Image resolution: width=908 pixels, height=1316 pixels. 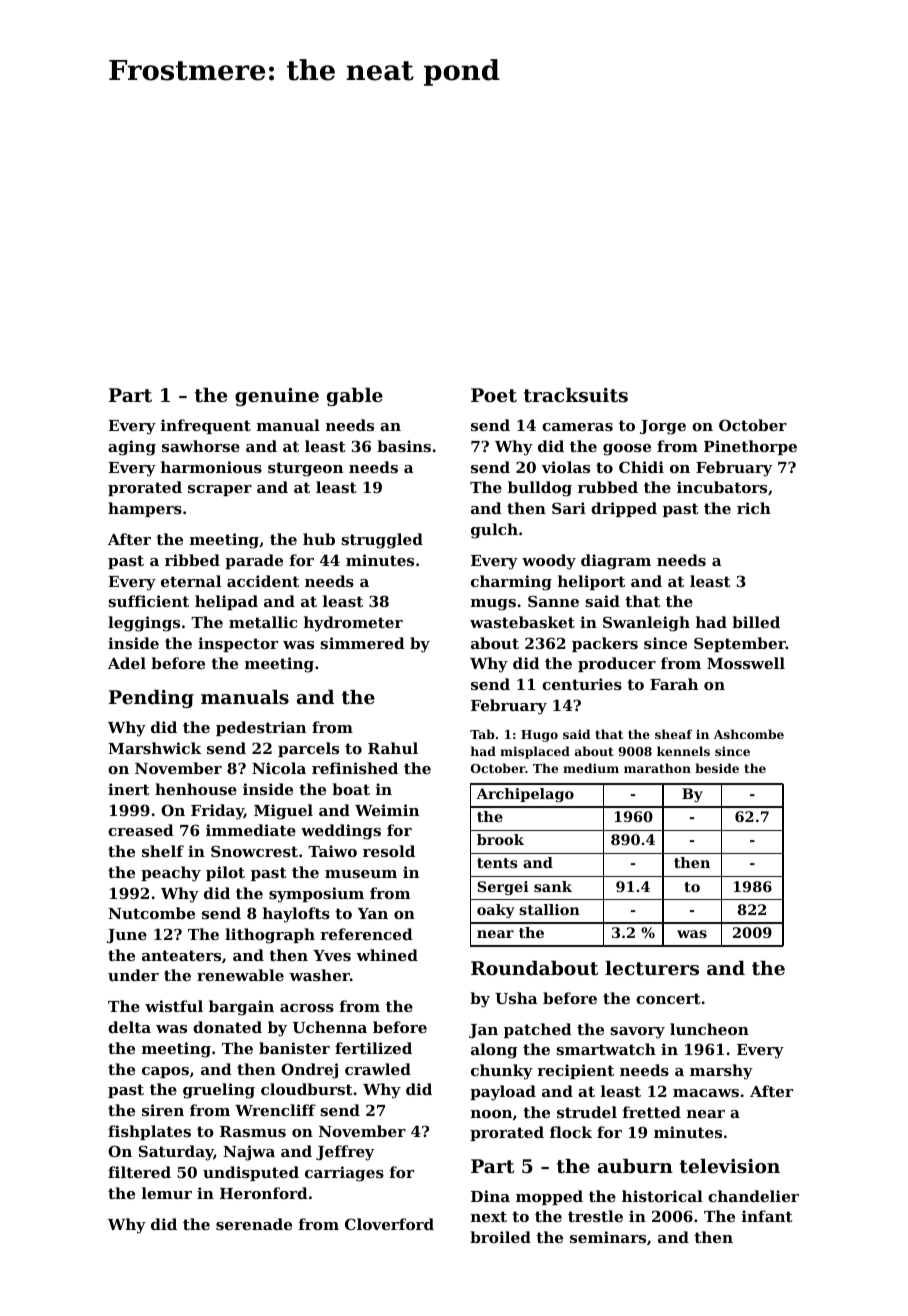 What do you see at coordinates (576, 395) in the screenshot?
I see `tracksuits` at bounding box center [576, 395].
